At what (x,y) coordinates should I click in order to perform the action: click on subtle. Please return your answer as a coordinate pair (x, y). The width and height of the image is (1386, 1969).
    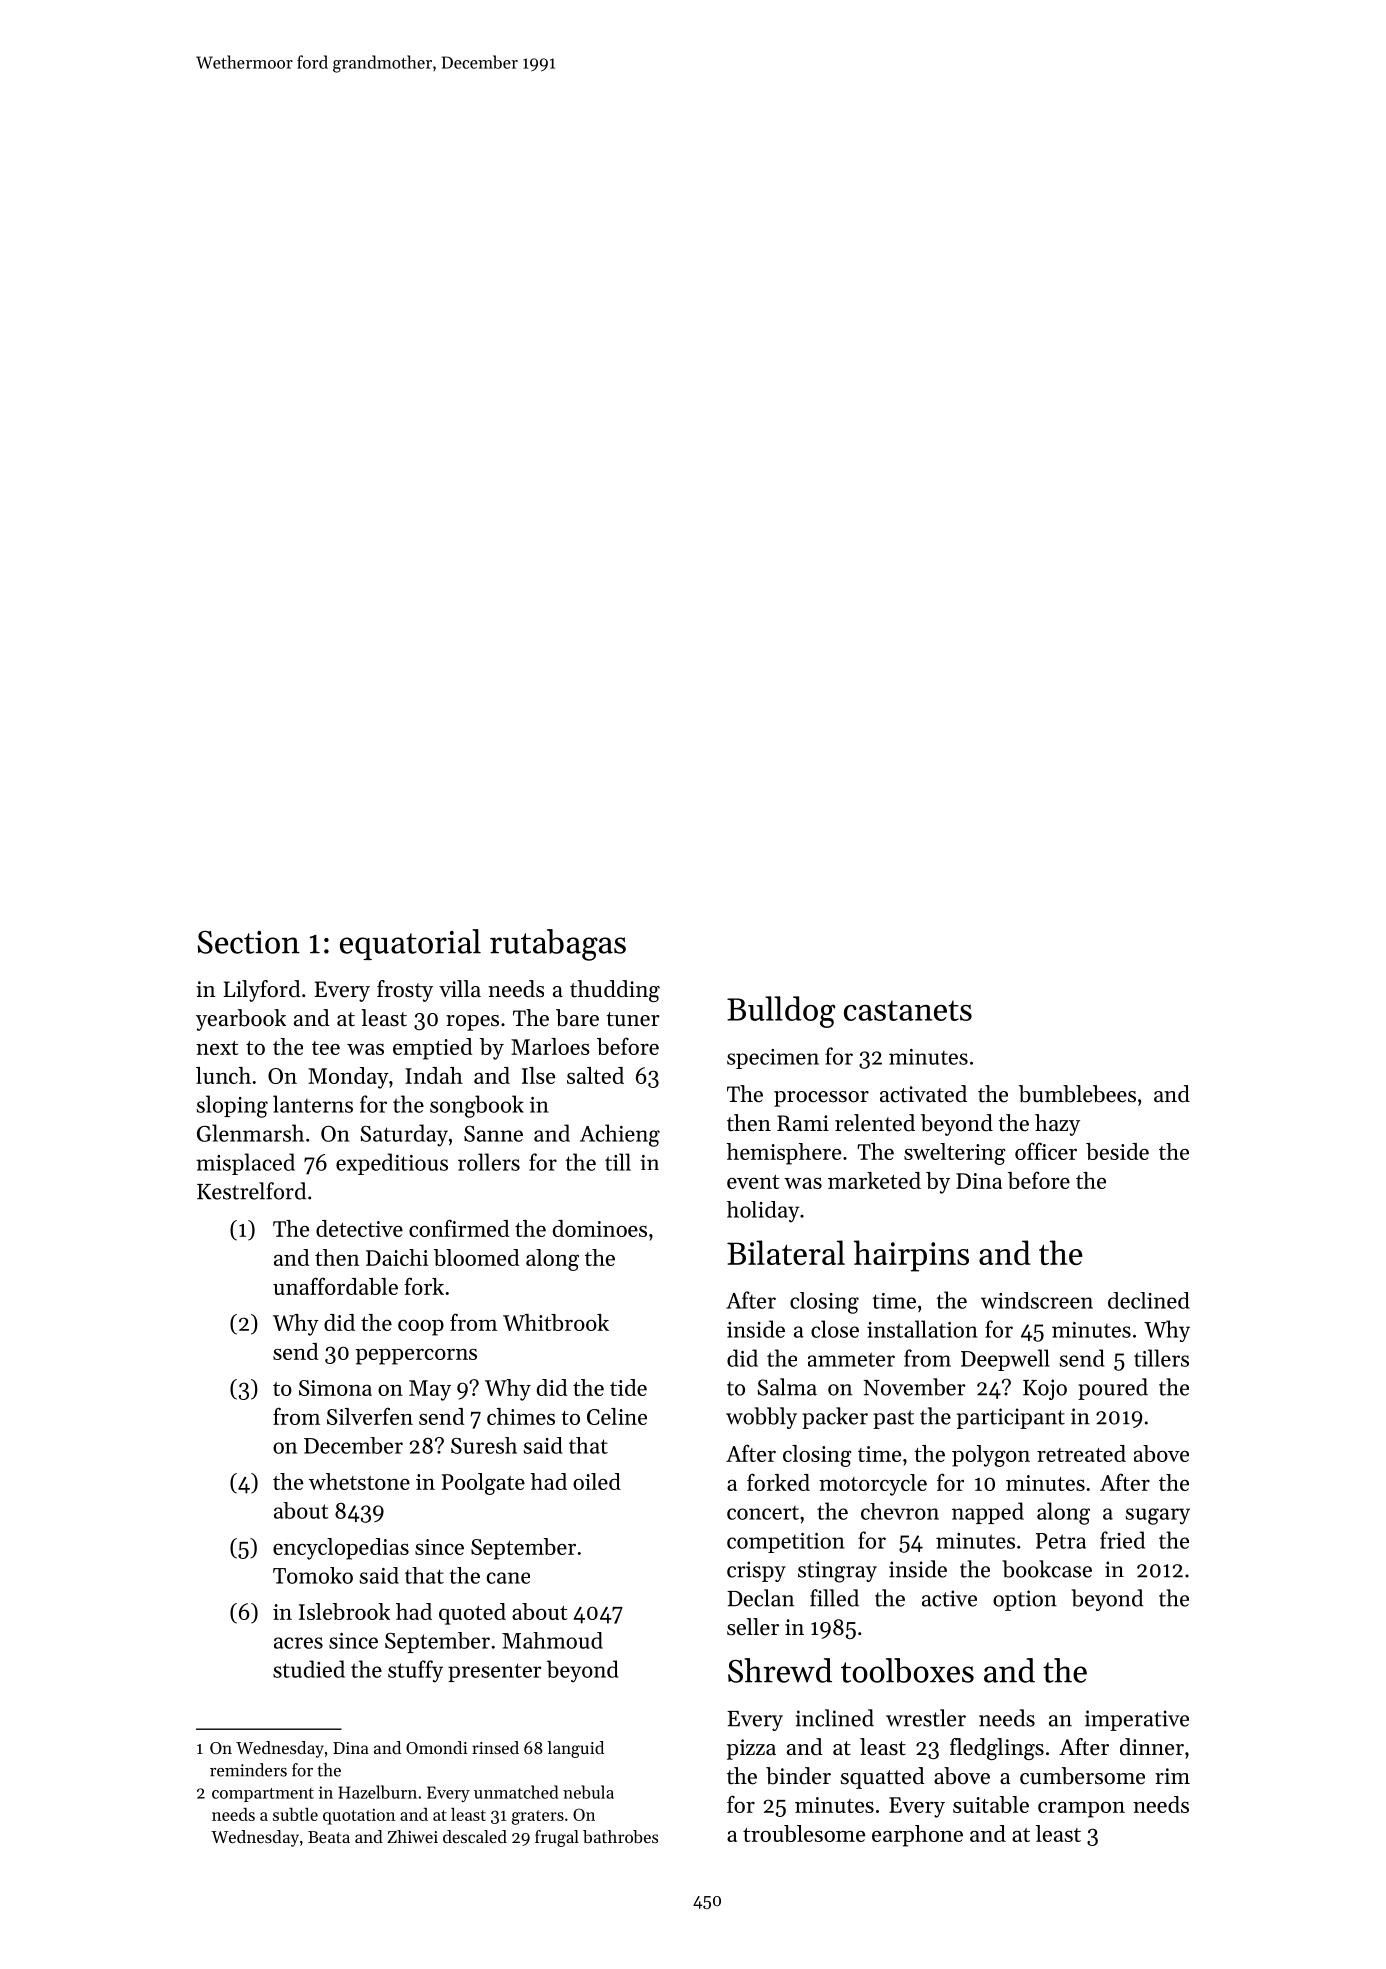
    Looking at the image, I should click on (295, 1814).
